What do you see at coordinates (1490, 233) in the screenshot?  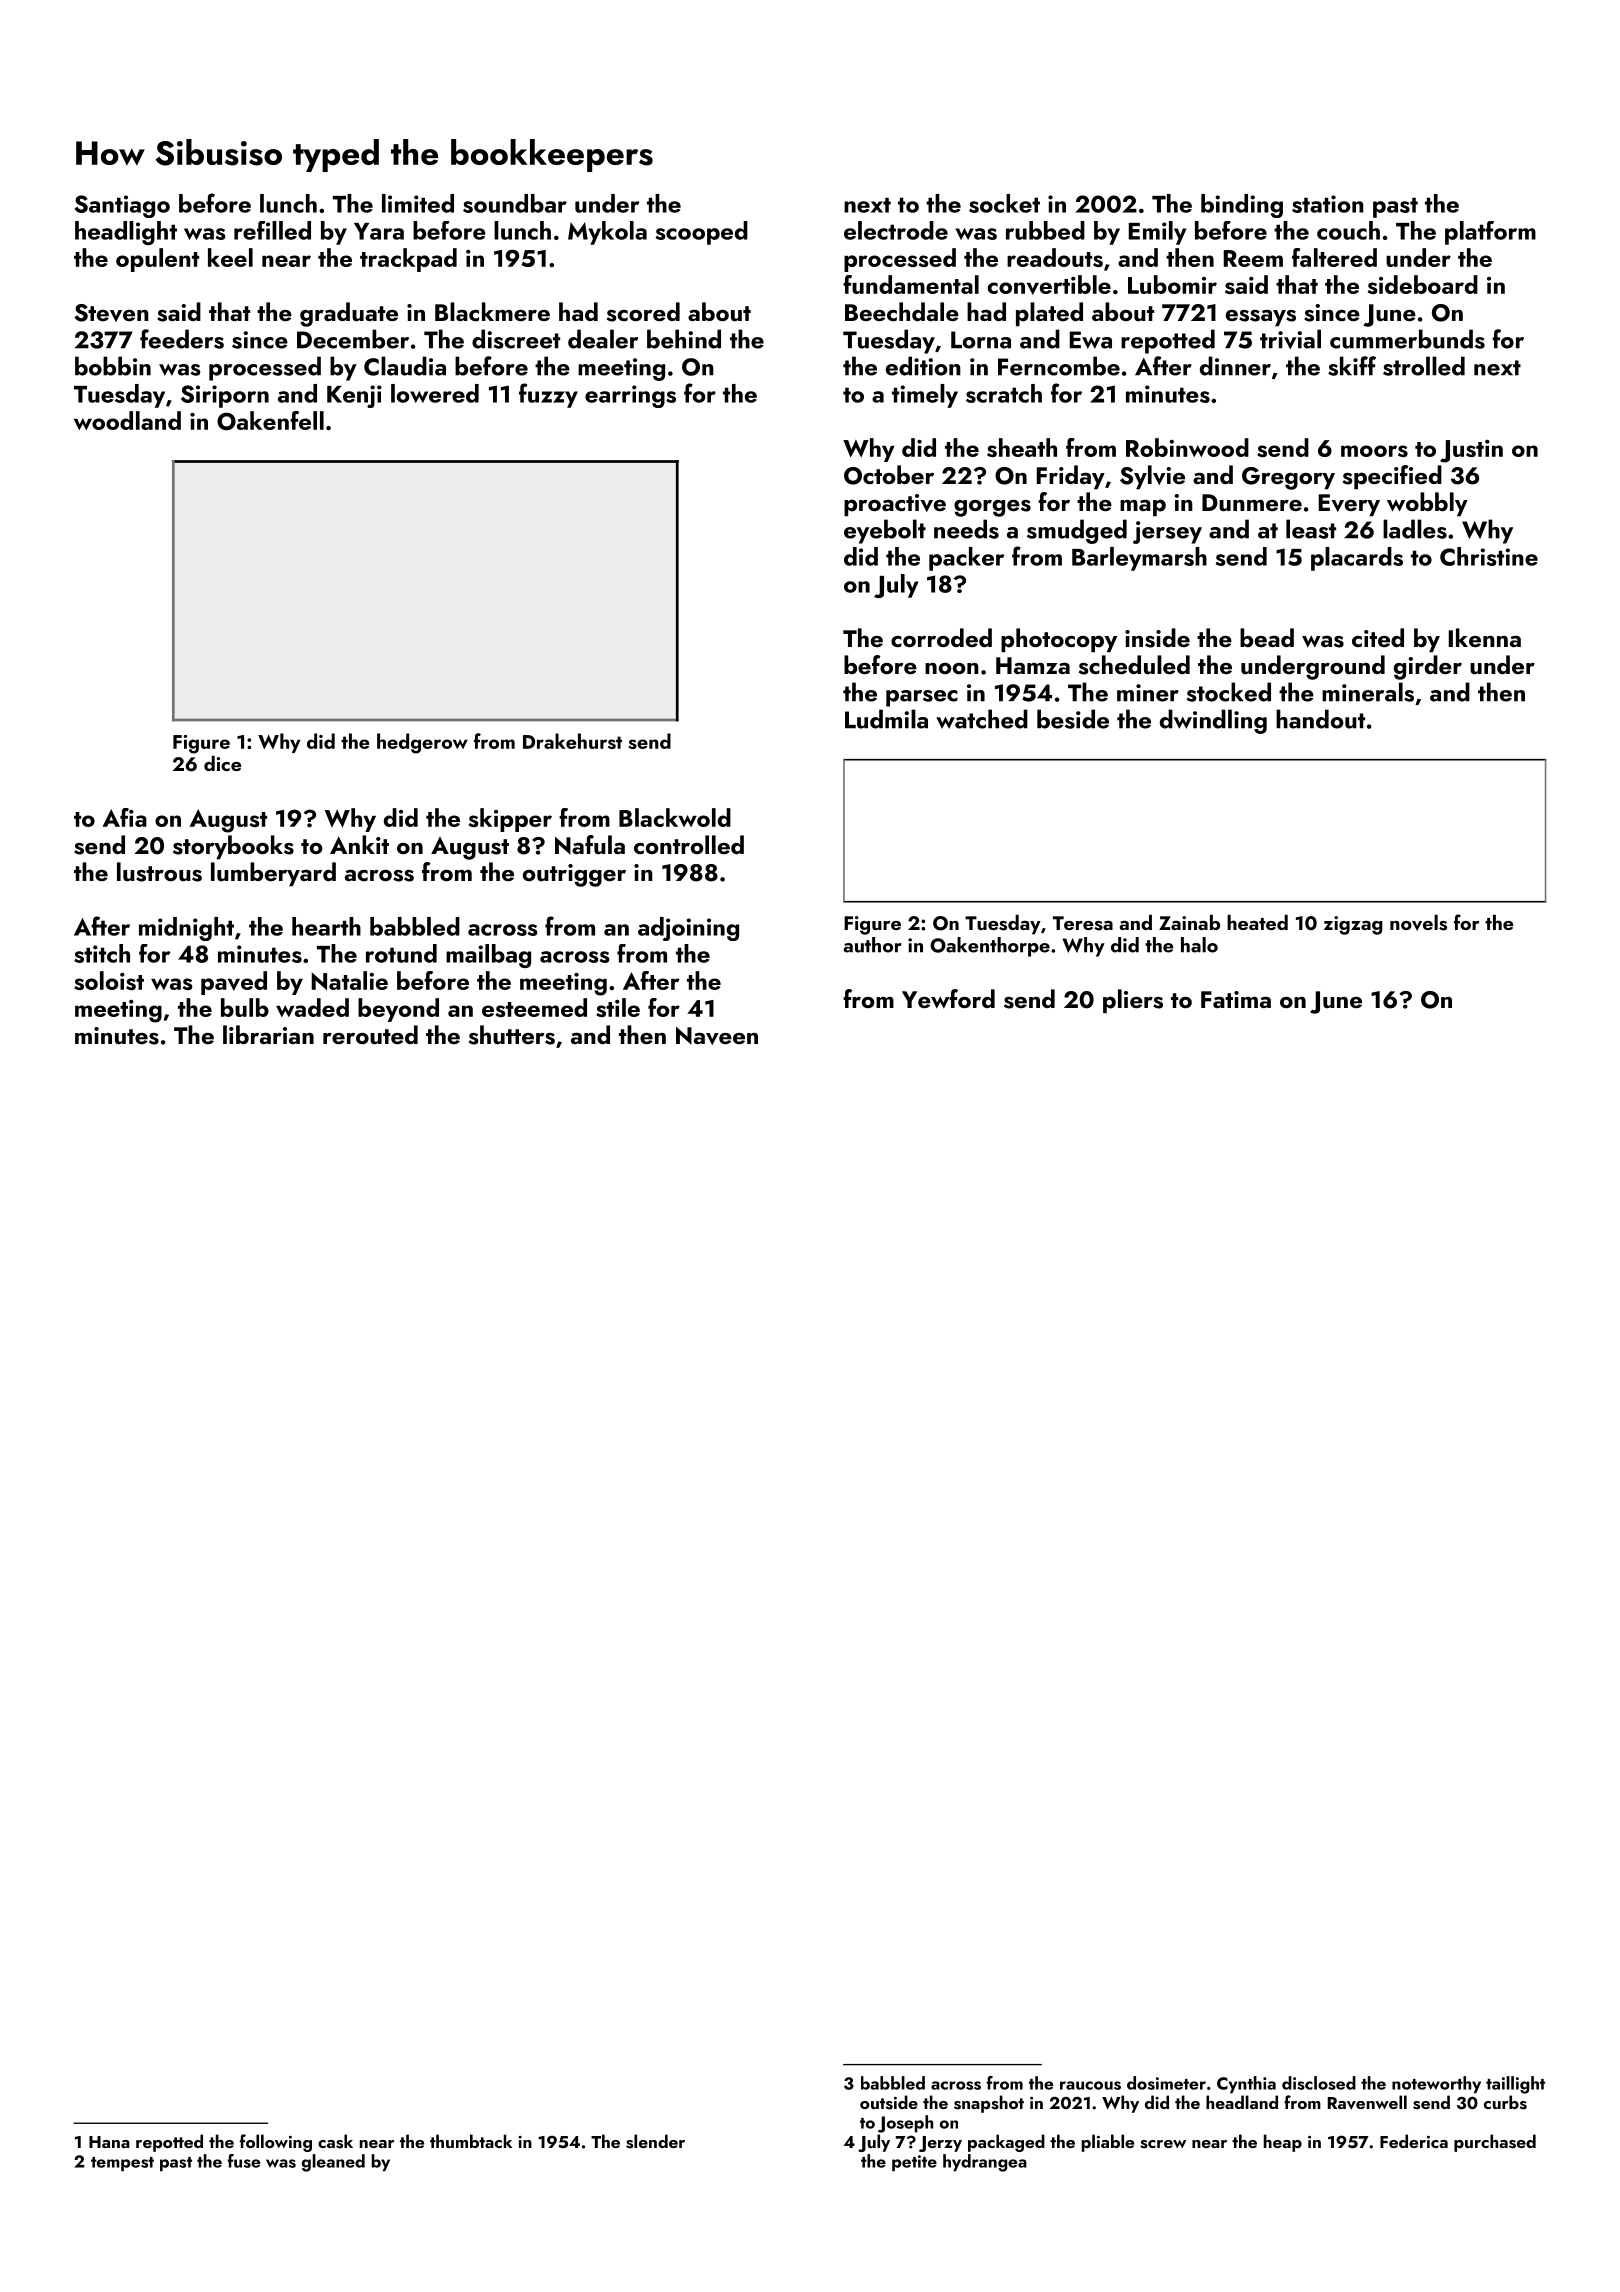 I see `platform` at bounding box center [1490, 233].
